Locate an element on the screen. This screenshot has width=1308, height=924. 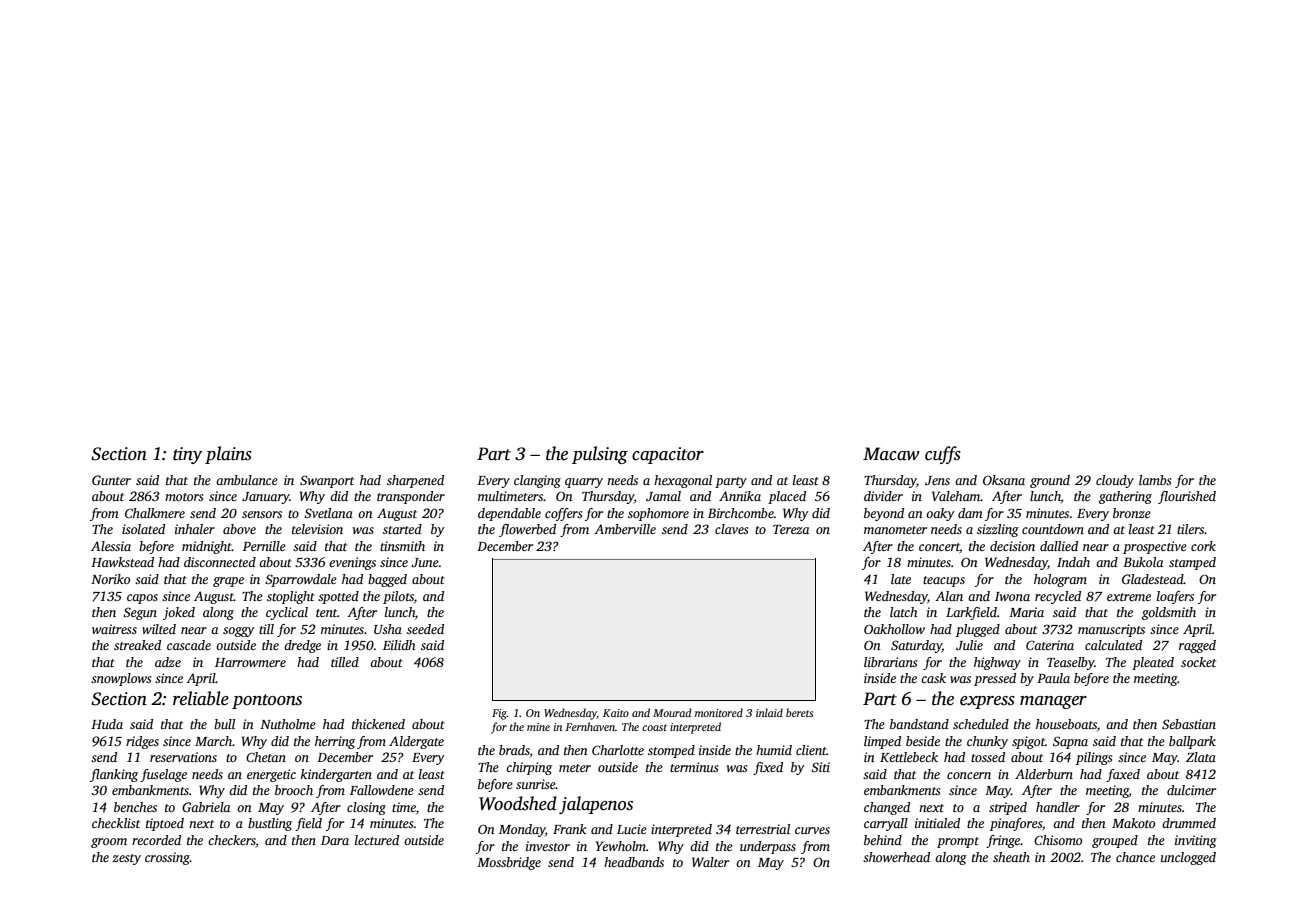
reliable is located at coordinates (201, 698).
